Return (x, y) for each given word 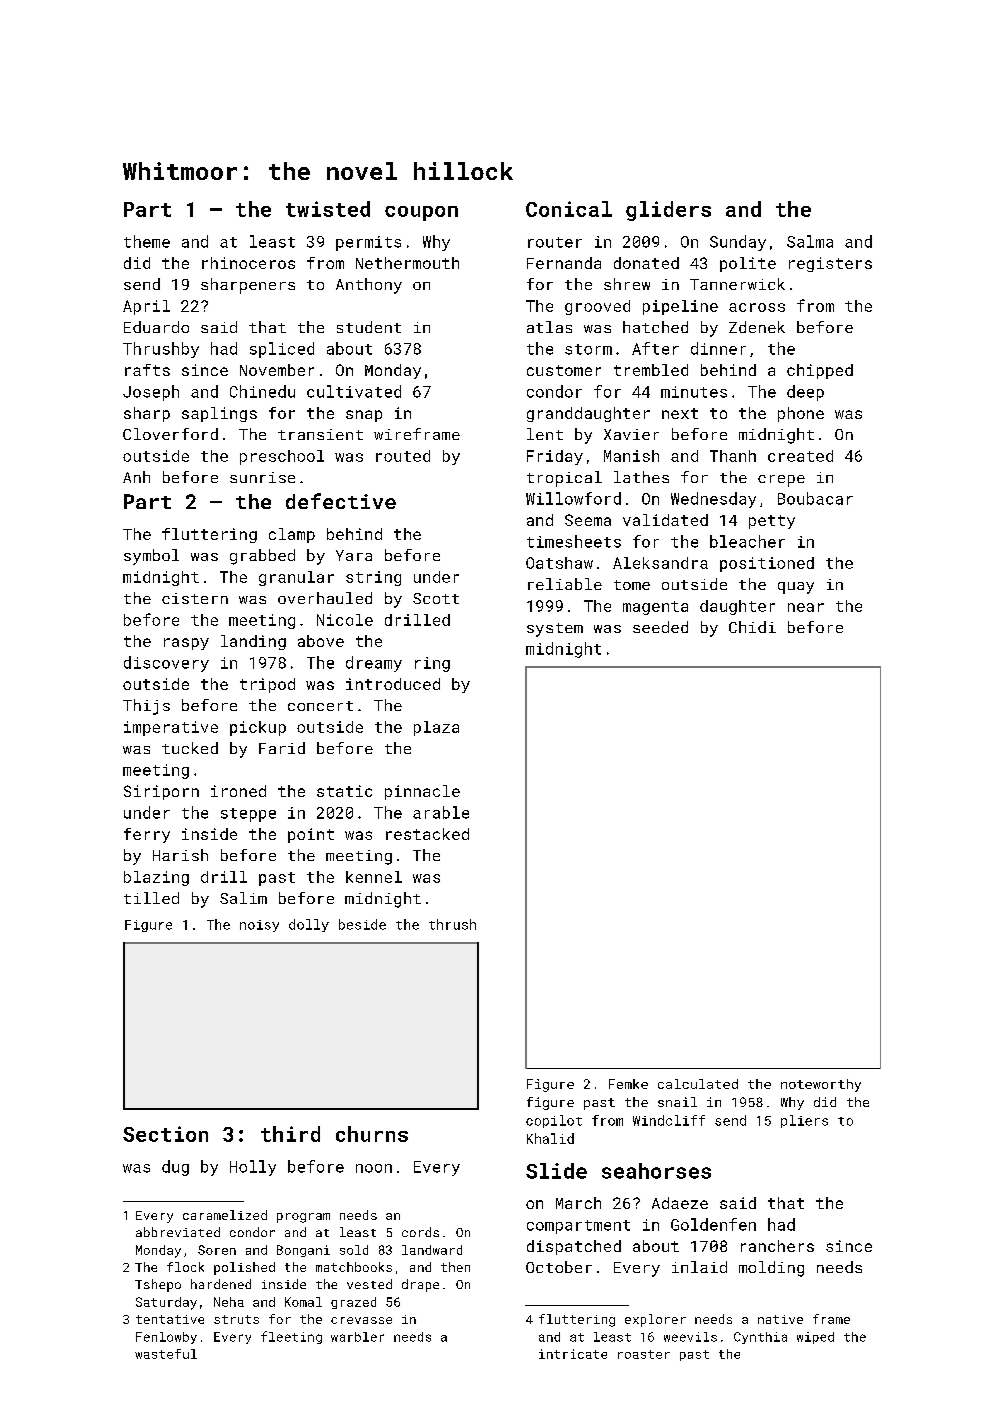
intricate (573, 1354)
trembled (651, 370)
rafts (147, 370)
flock (185, 1267)
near (806, 607)
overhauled (325, 598)
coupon (421, 213)
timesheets (574, 541)
